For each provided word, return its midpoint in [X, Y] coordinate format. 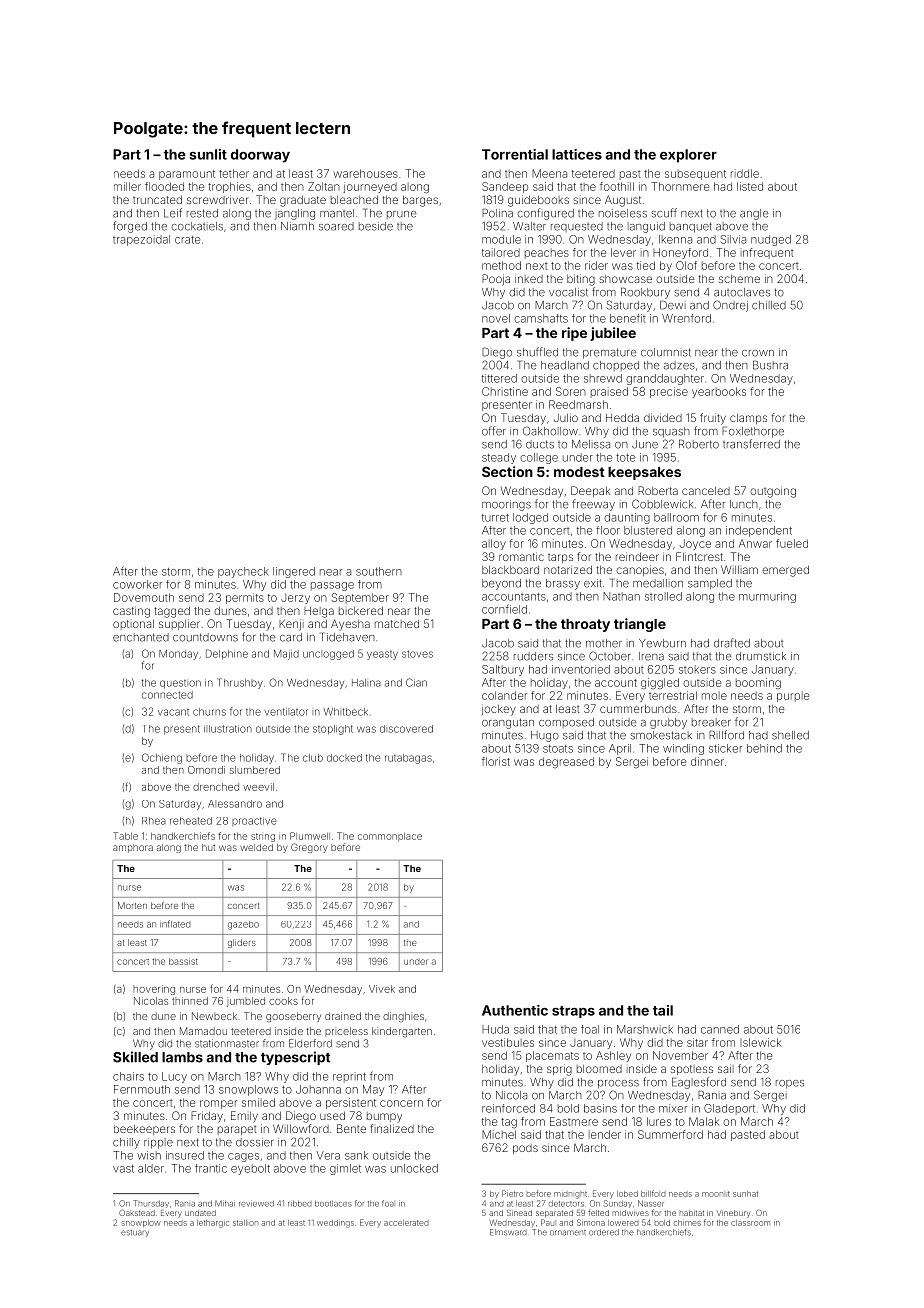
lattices [577, 154]
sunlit [208, 154]
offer [494, 431]
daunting [627, 518]
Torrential [515, 154]
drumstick [761, 656]
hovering [154, 990]
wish [149, 1155]
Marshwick [645, 1029]
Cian [416, 682]
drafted [732, 643]
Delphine [227, 654]
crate [187, 240]
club [313, 758]
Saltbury [503, 670]
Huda [495, 1029]
